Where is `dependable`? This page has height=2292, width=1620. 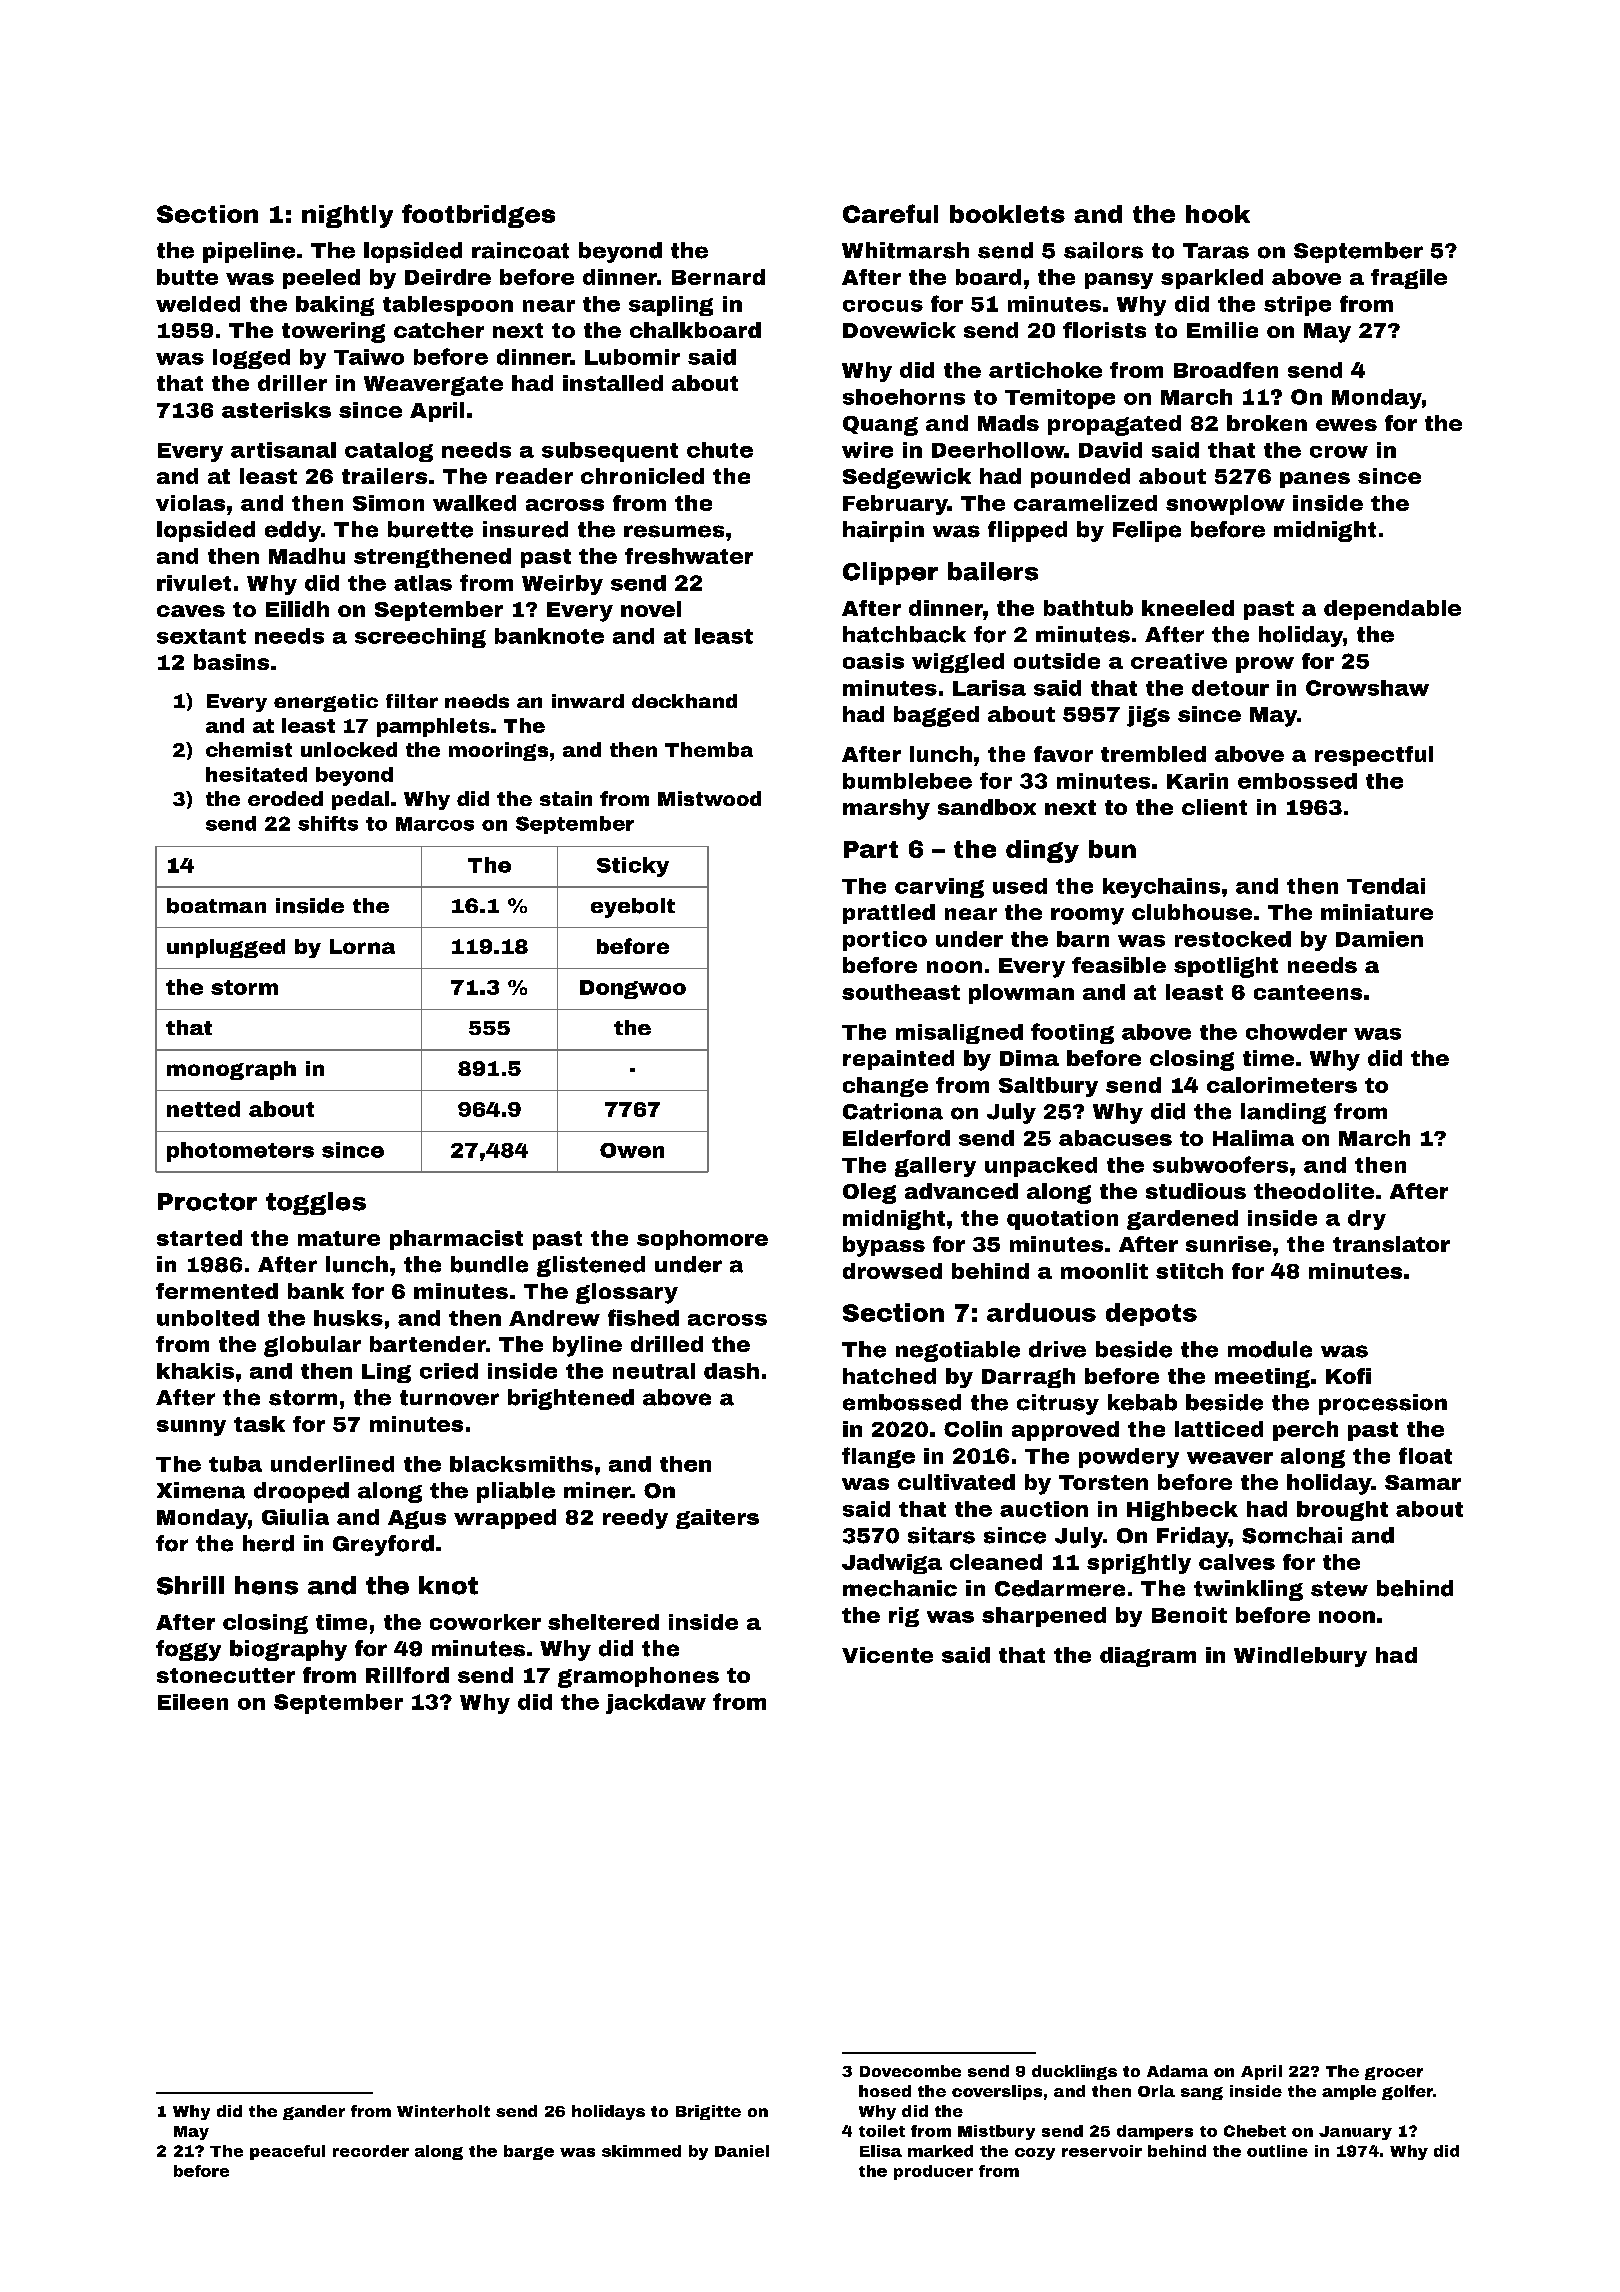 dependable is located at coordinates (1392, 610).
